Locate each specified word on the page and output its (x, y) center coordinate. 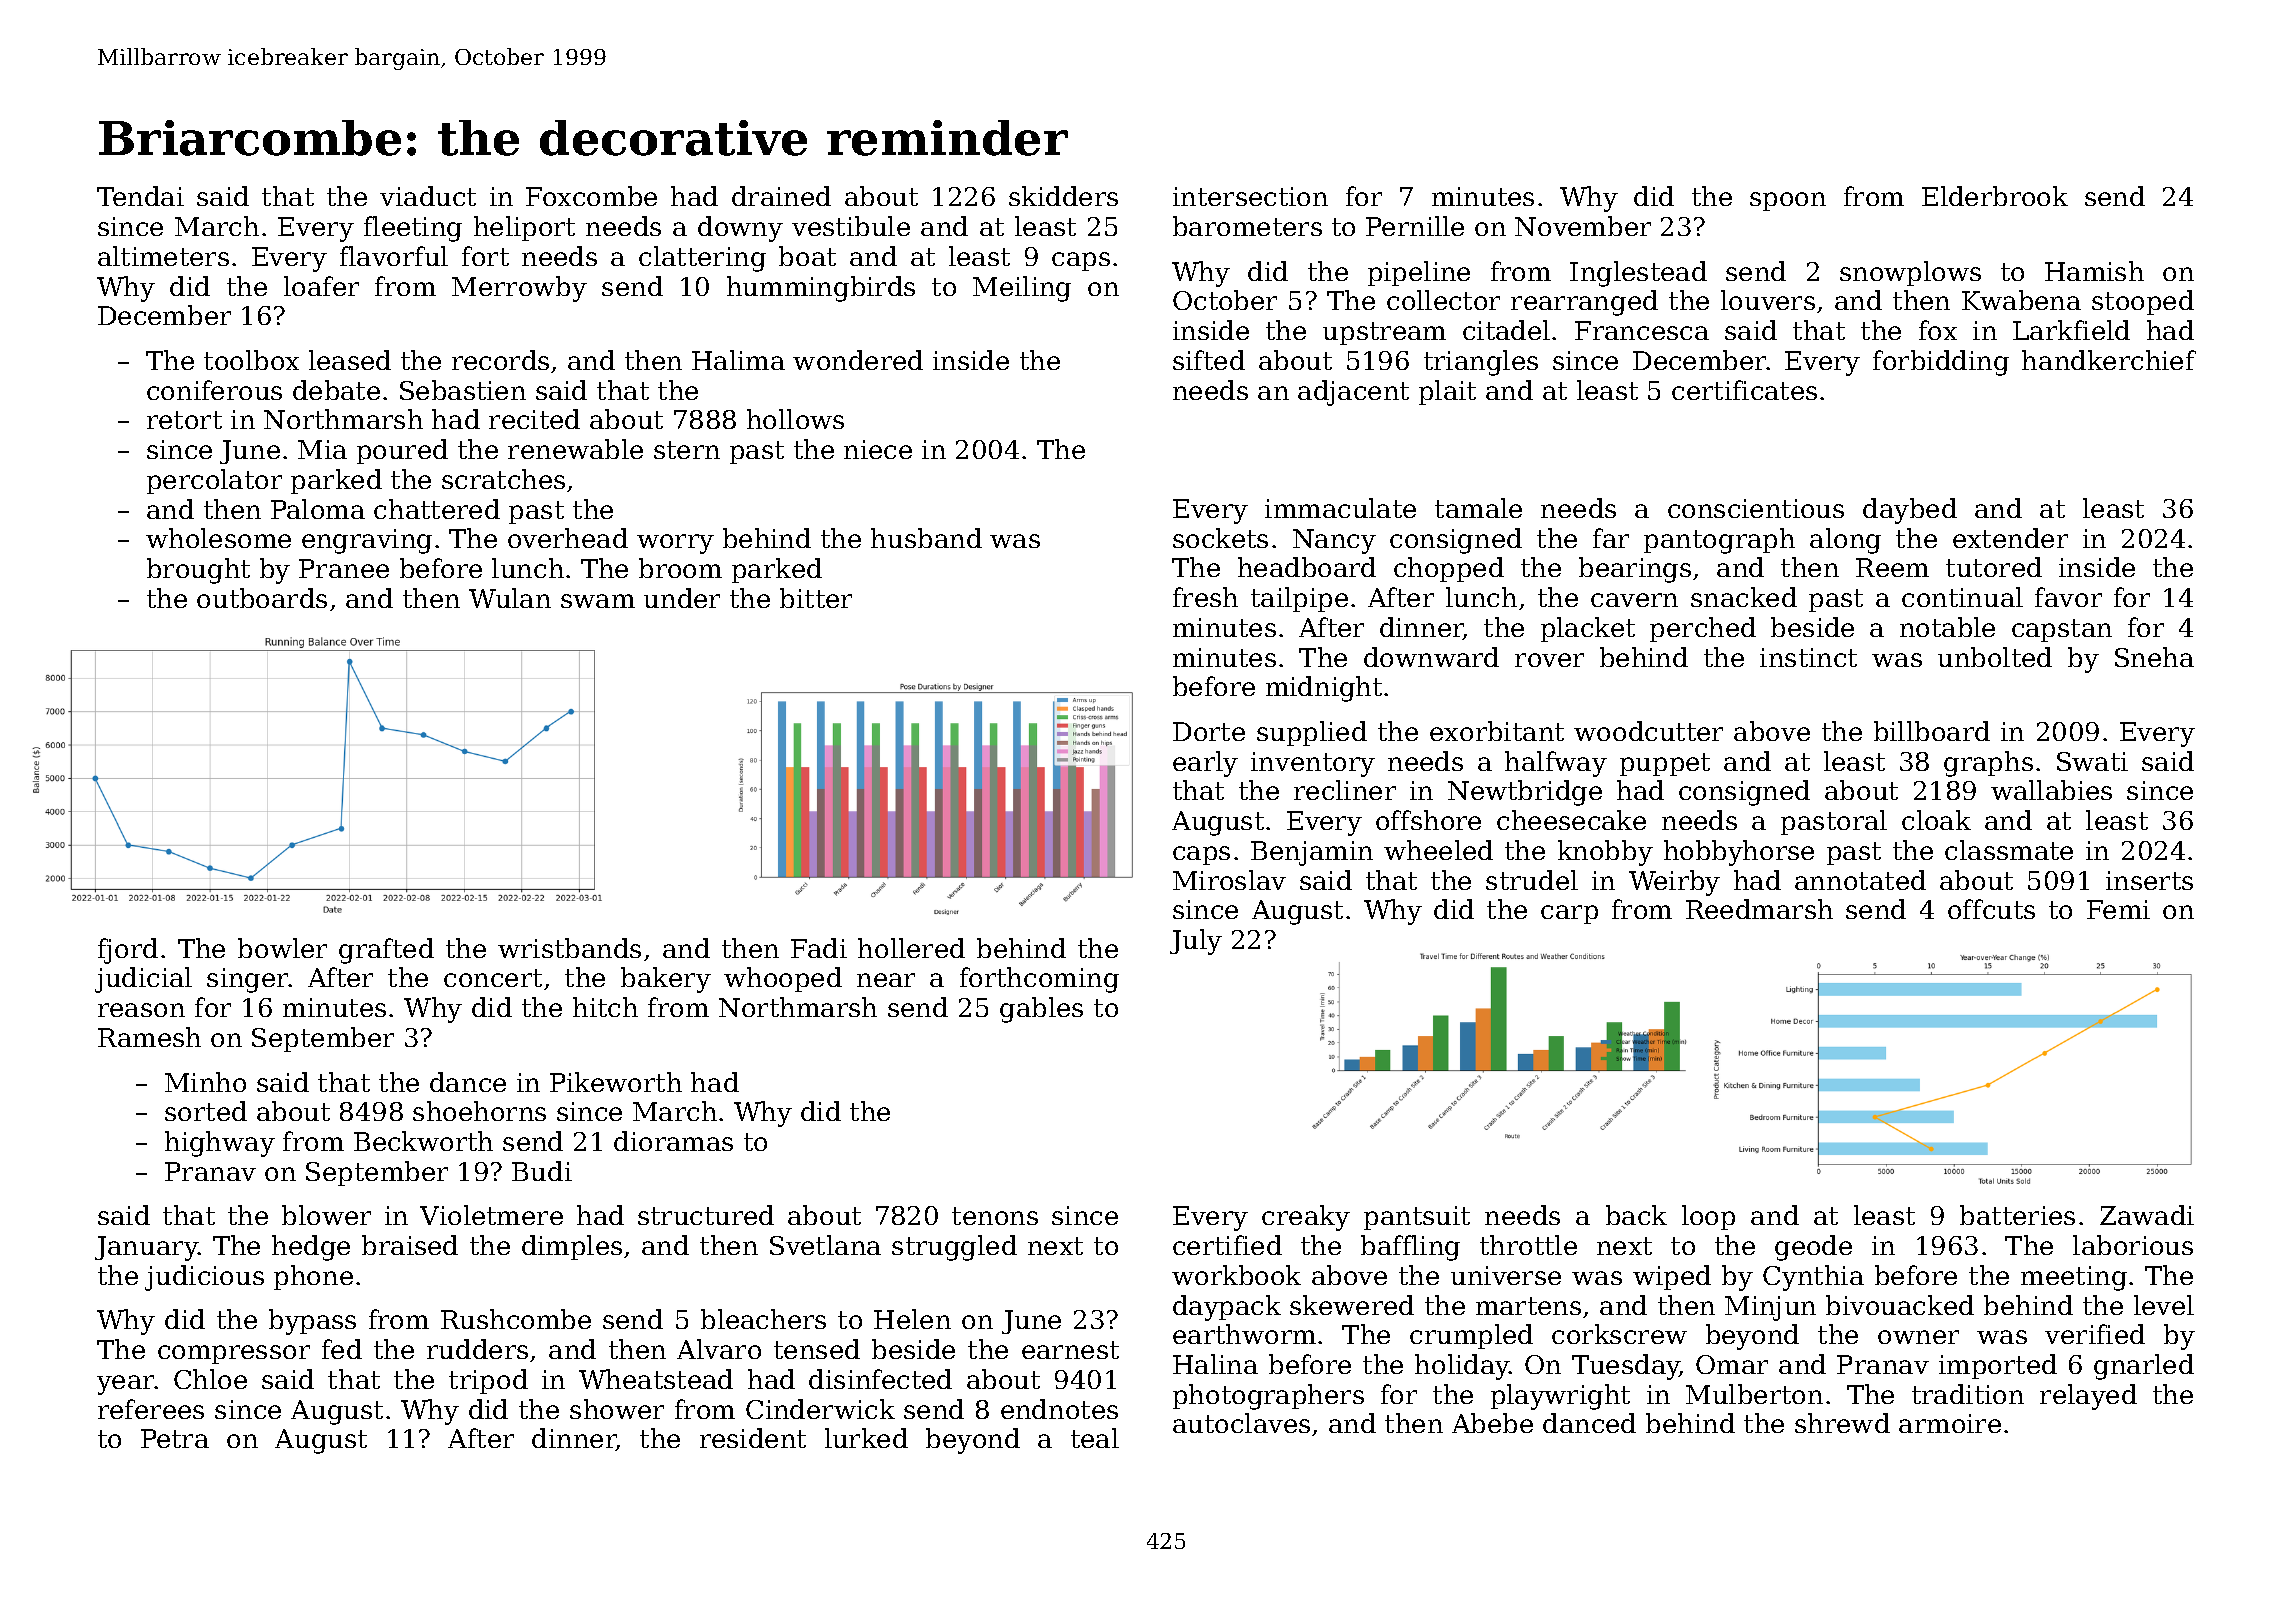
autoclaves (1241, 1423)
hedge (311, 1248)
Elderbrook (1995, 196)
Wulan (510, 598)
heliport (524, 228)
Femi (2118, 909)
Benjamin (1312, 853)
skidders (1063, 196)
